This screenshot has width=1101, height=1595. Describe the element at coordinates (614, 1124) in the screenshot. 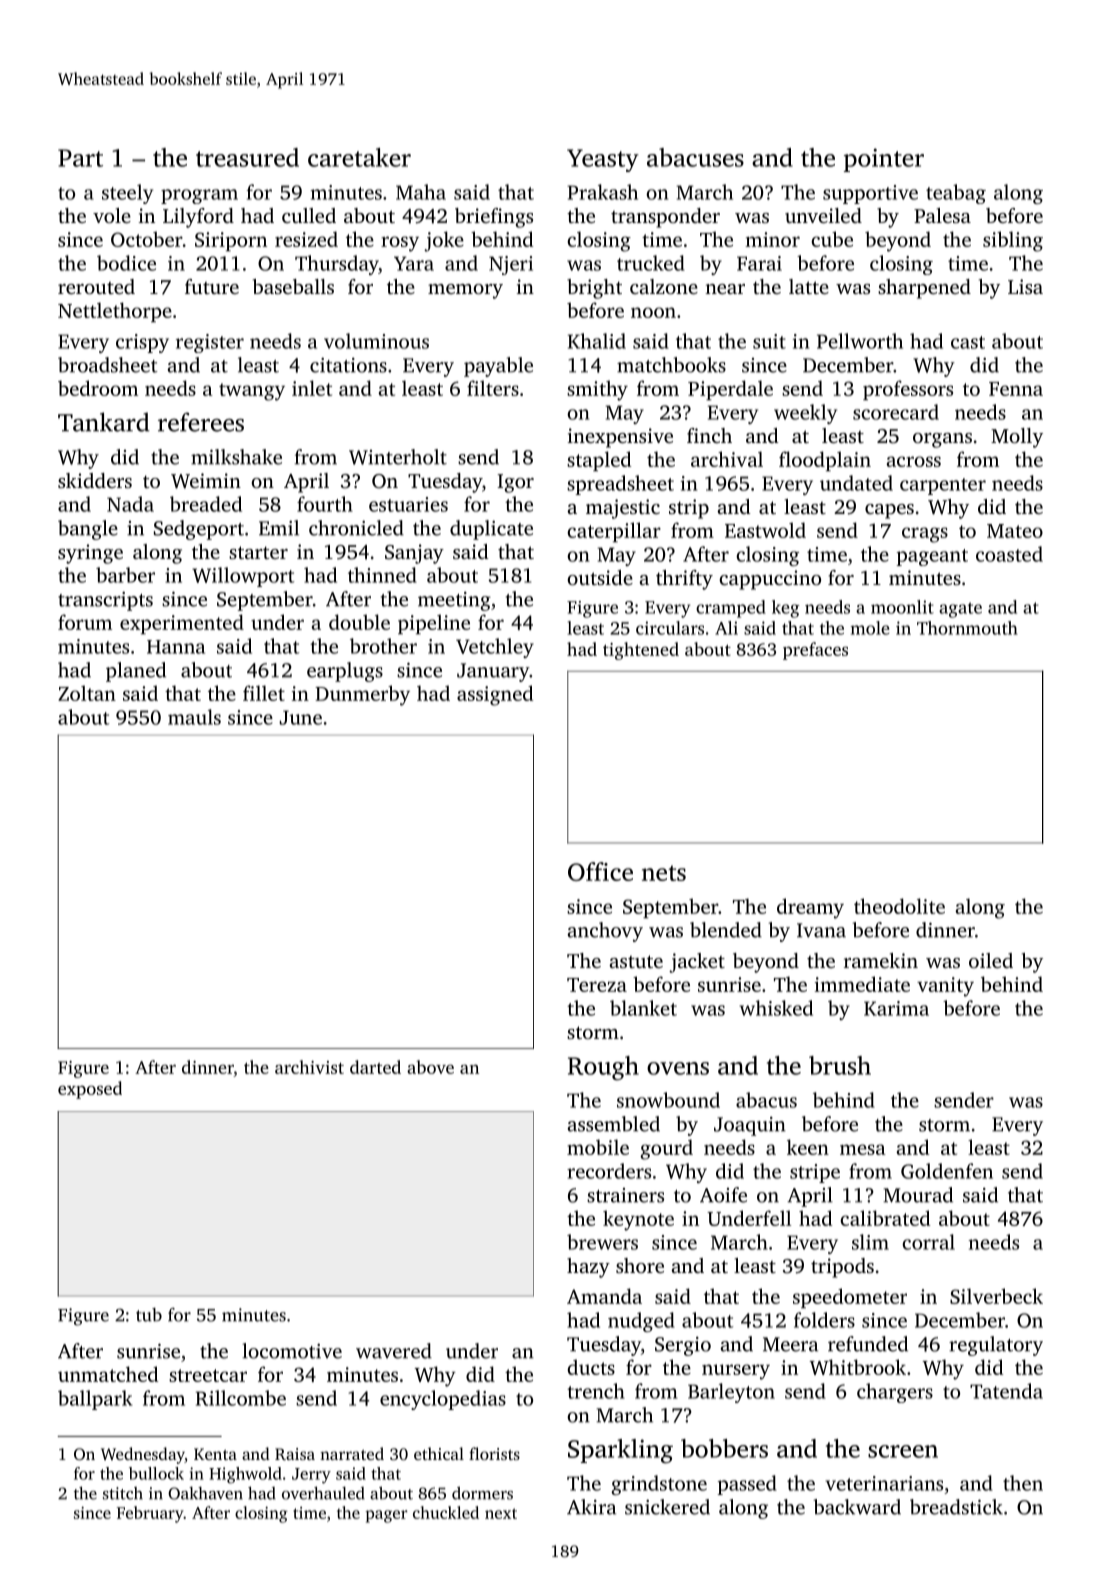

I see `assembled` at that location.
